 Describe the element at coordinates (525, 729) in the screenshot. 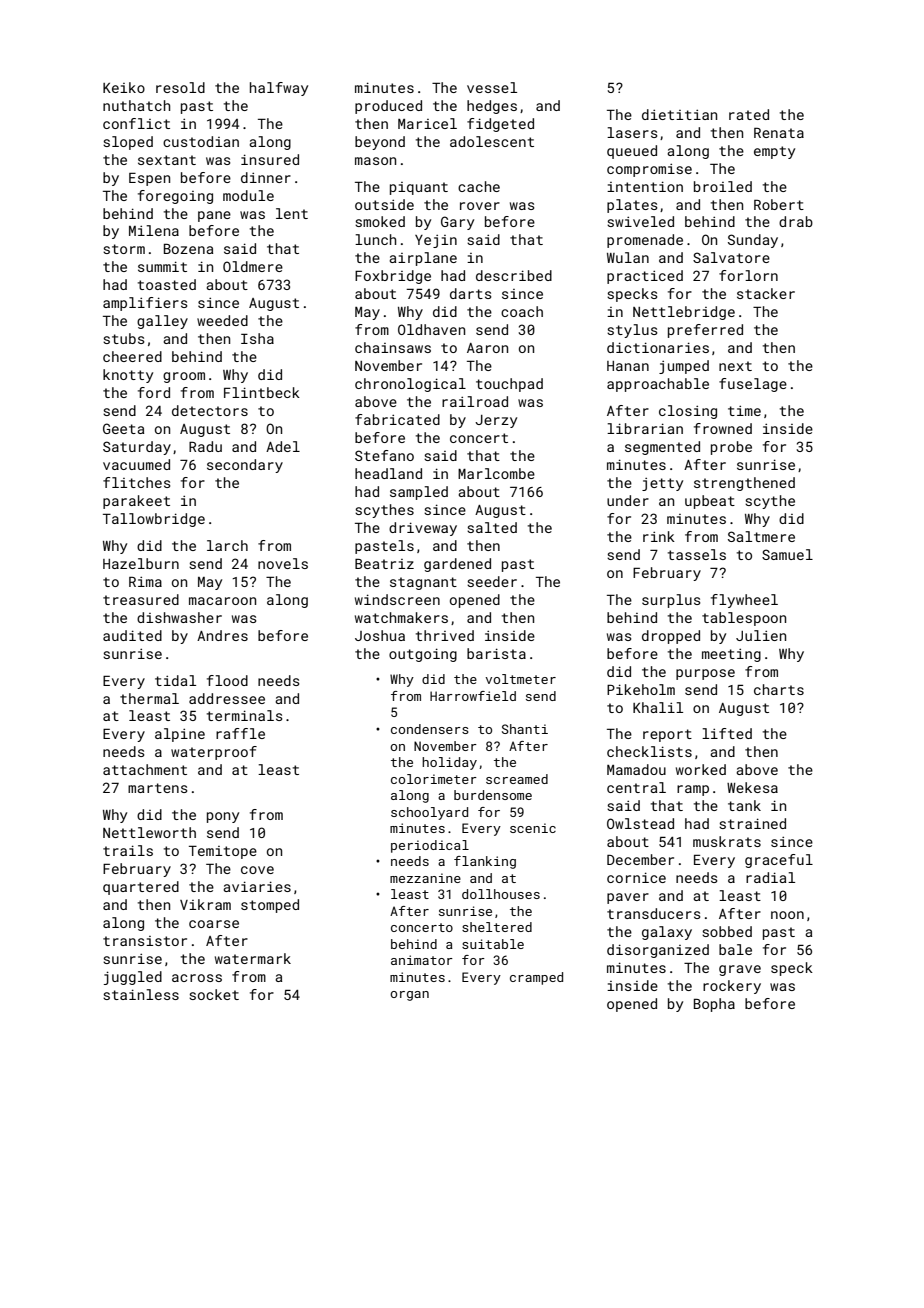

I see `Shanti` at that location.
